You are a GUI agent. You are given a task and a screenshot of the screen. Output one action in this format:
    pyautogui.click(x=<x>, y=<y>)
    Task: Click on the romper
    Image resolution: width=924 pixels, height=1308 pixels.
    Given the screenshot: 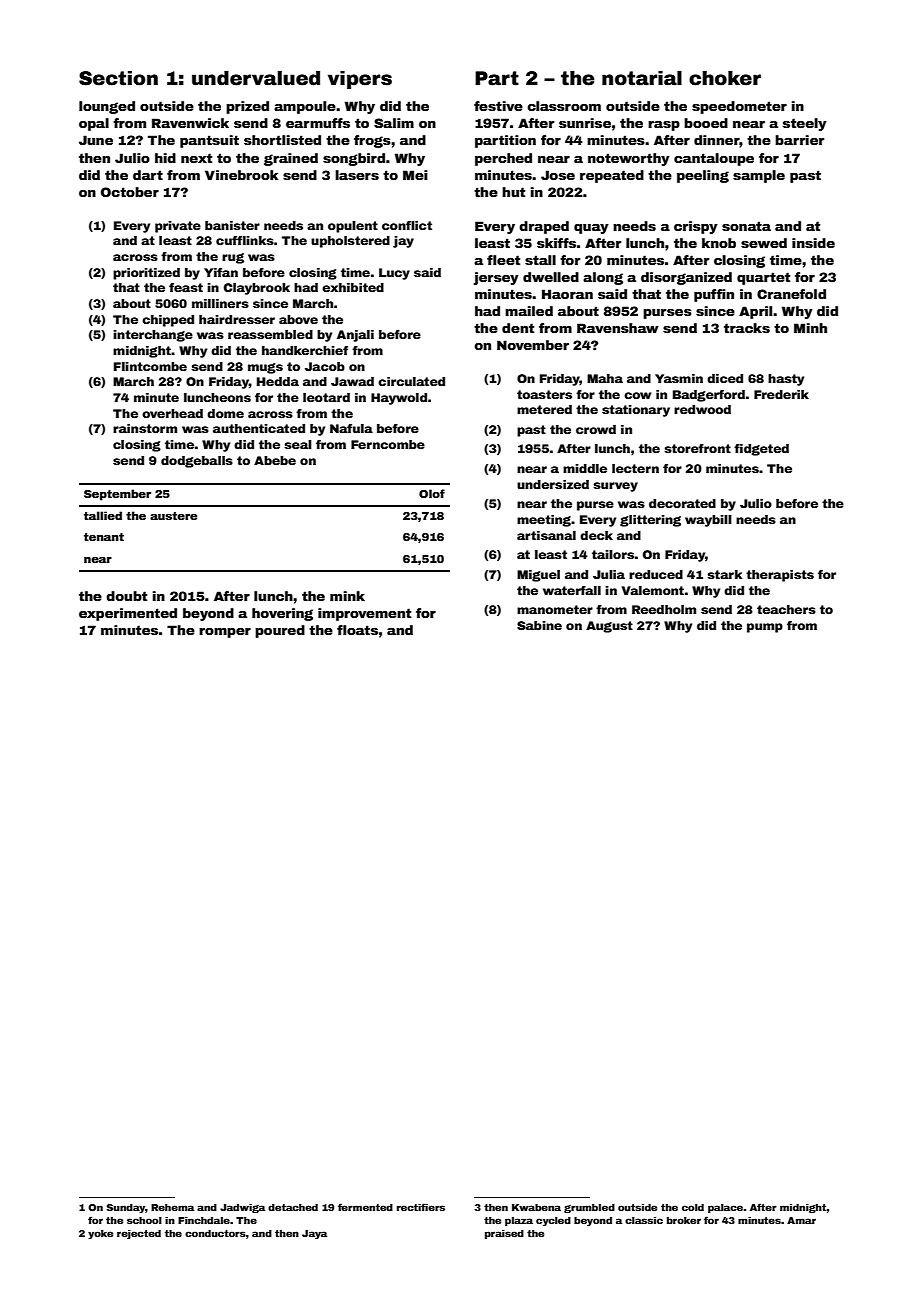 What is the action you would take?
    pyautogui.click(x=225, y=633)
